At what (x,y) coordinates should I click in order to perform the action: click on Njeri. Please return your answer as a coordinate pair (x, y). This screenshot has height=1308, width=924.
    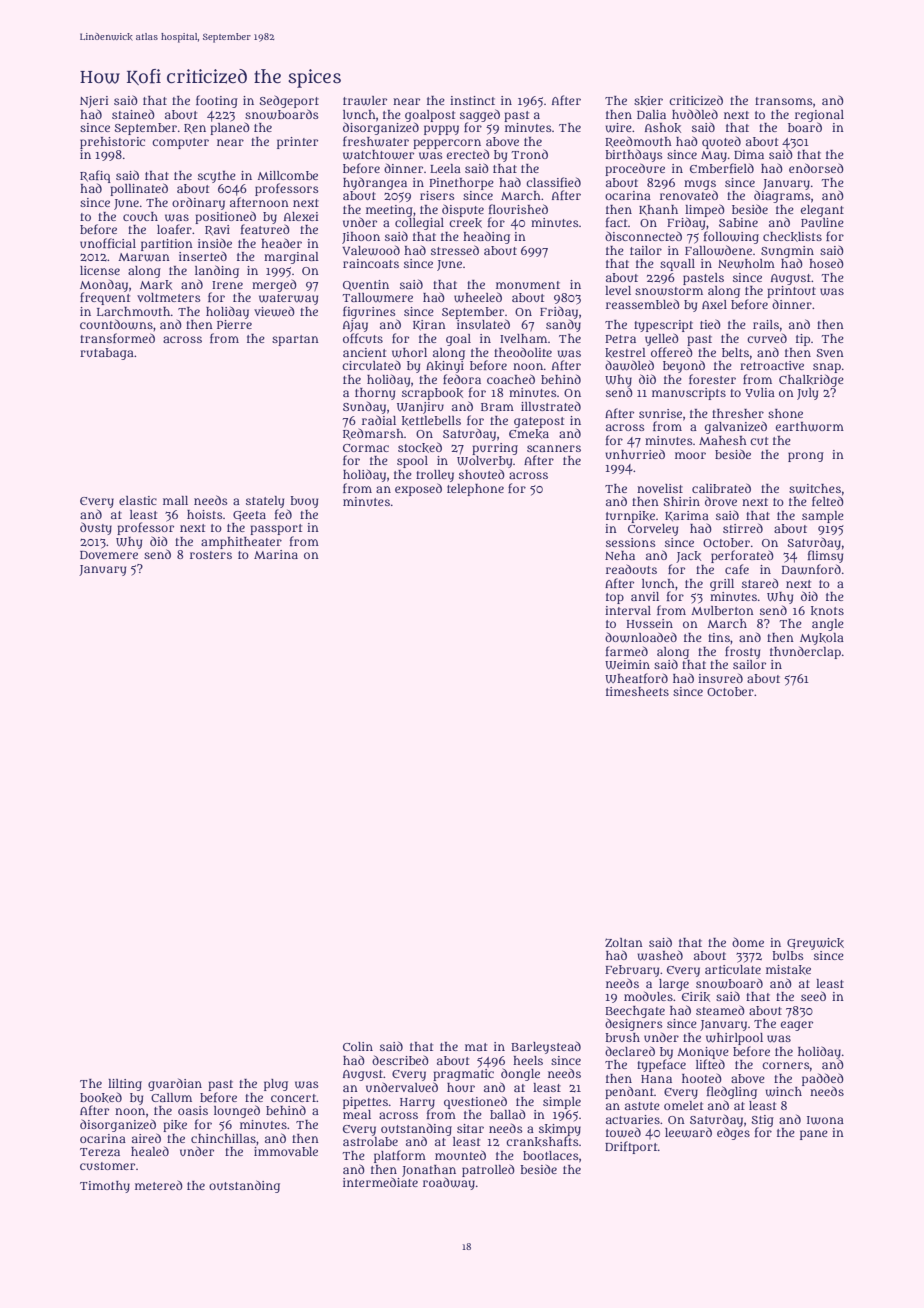
    Looking at the image, I should click on (94, 102).
